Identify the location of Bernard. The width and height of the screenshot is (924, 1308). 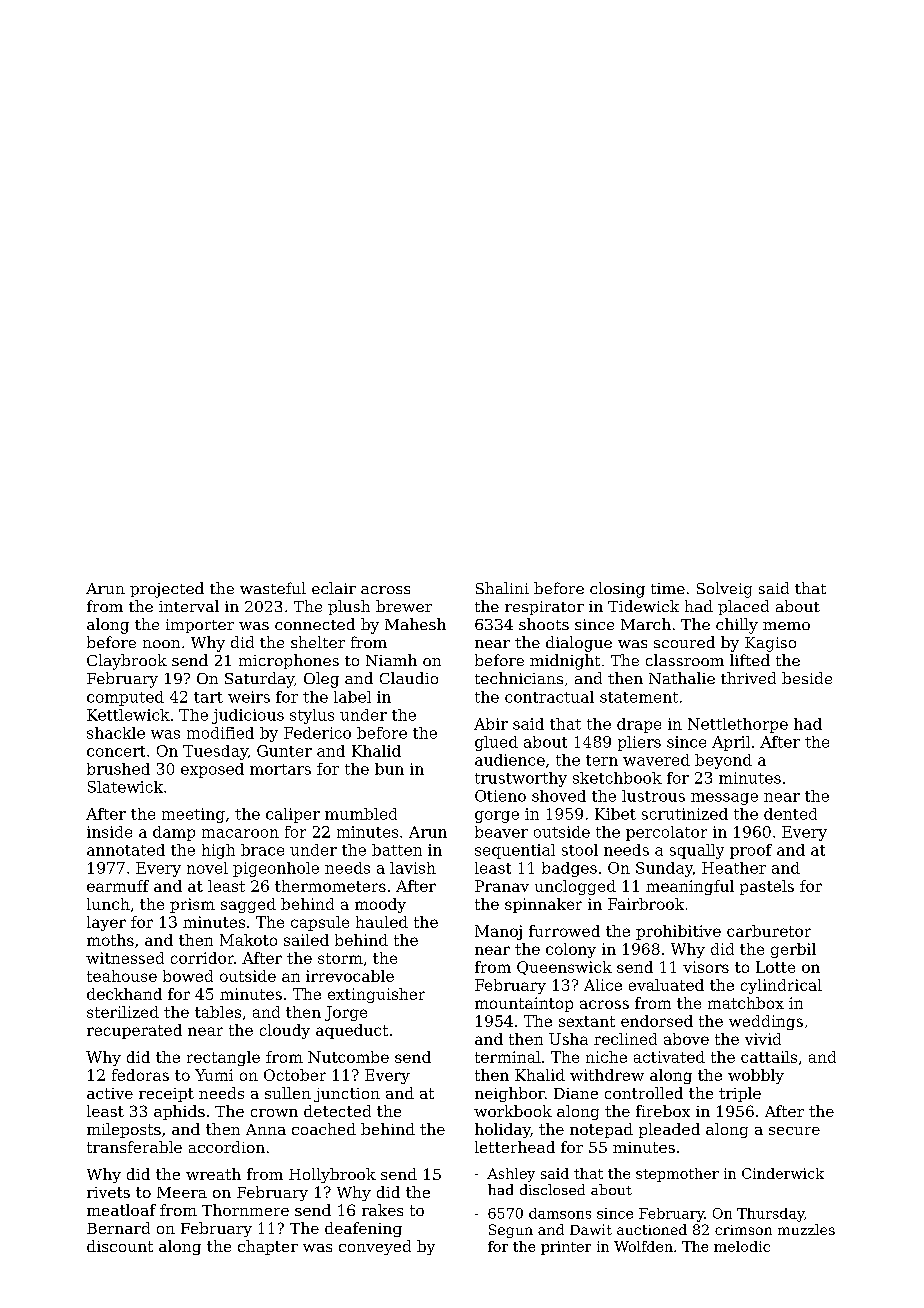
(118, 1228).
